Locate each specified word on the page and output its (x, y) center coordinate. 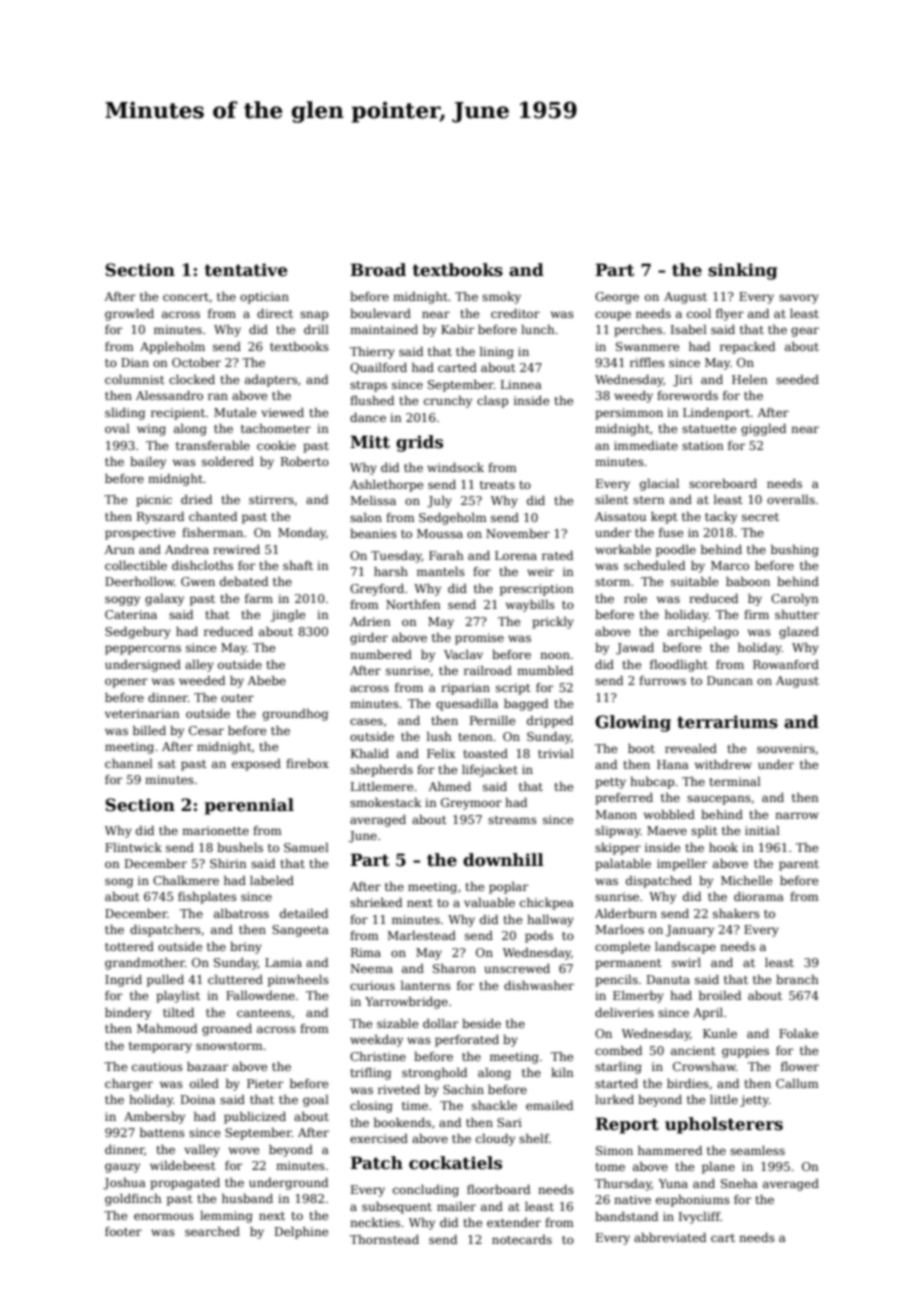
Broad (378, 270)
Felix (441, 753)
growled (129, 315)
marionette (215, 830)
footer (123, 1231)
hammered (670, 1150)
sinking (742, 271)
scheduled (654, 565)
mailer (456, 1206)
